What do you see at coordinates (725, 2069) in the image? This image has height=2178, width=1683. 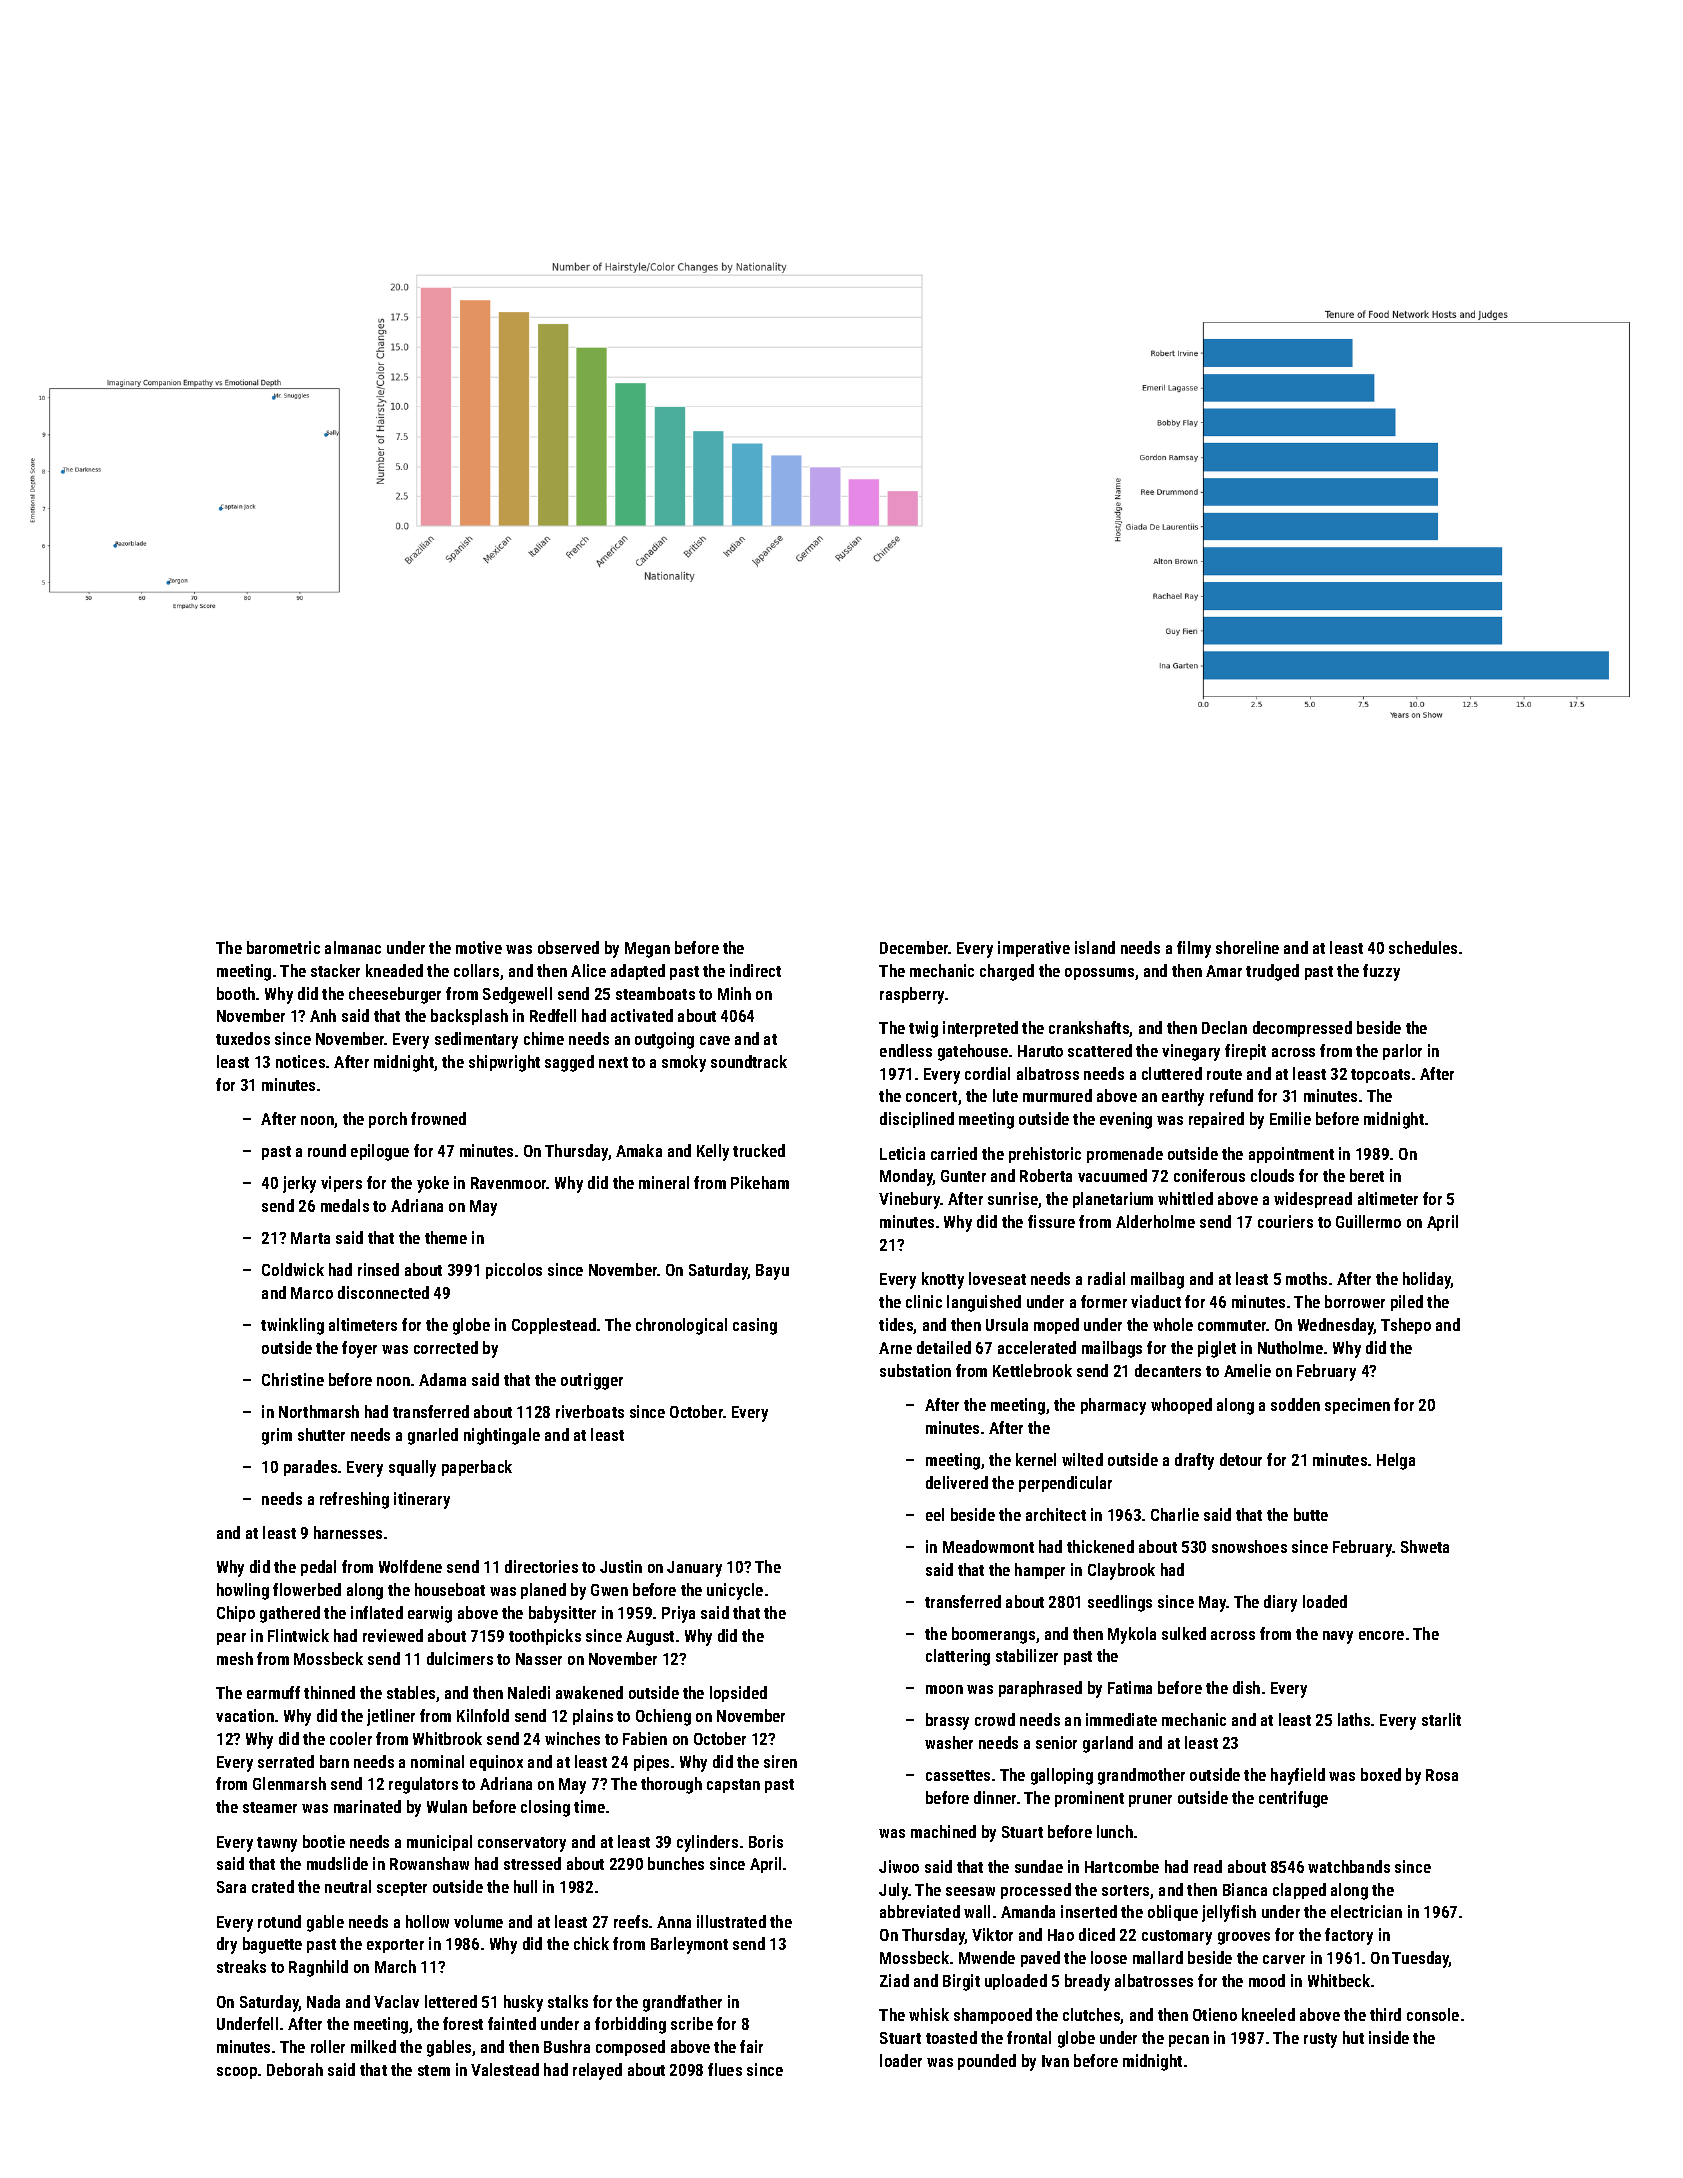 I see `flues` at bounding box center [725, 2069].
